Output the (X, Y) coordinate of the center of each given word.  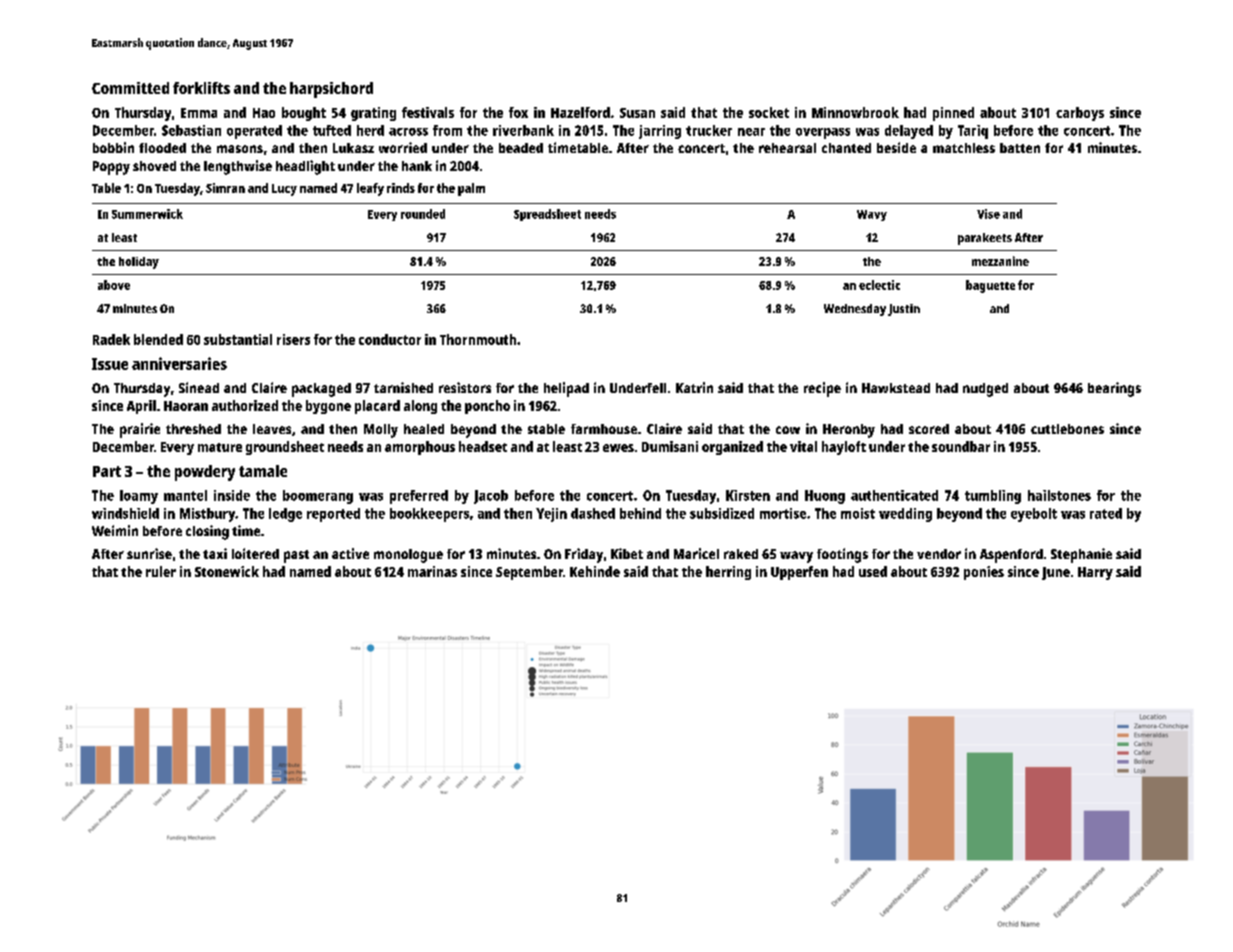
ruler (161, 571)
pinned (953, 114)
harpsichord (331, 90)
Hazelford (580, 112)
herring (728, 573)
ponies (984, 573)
